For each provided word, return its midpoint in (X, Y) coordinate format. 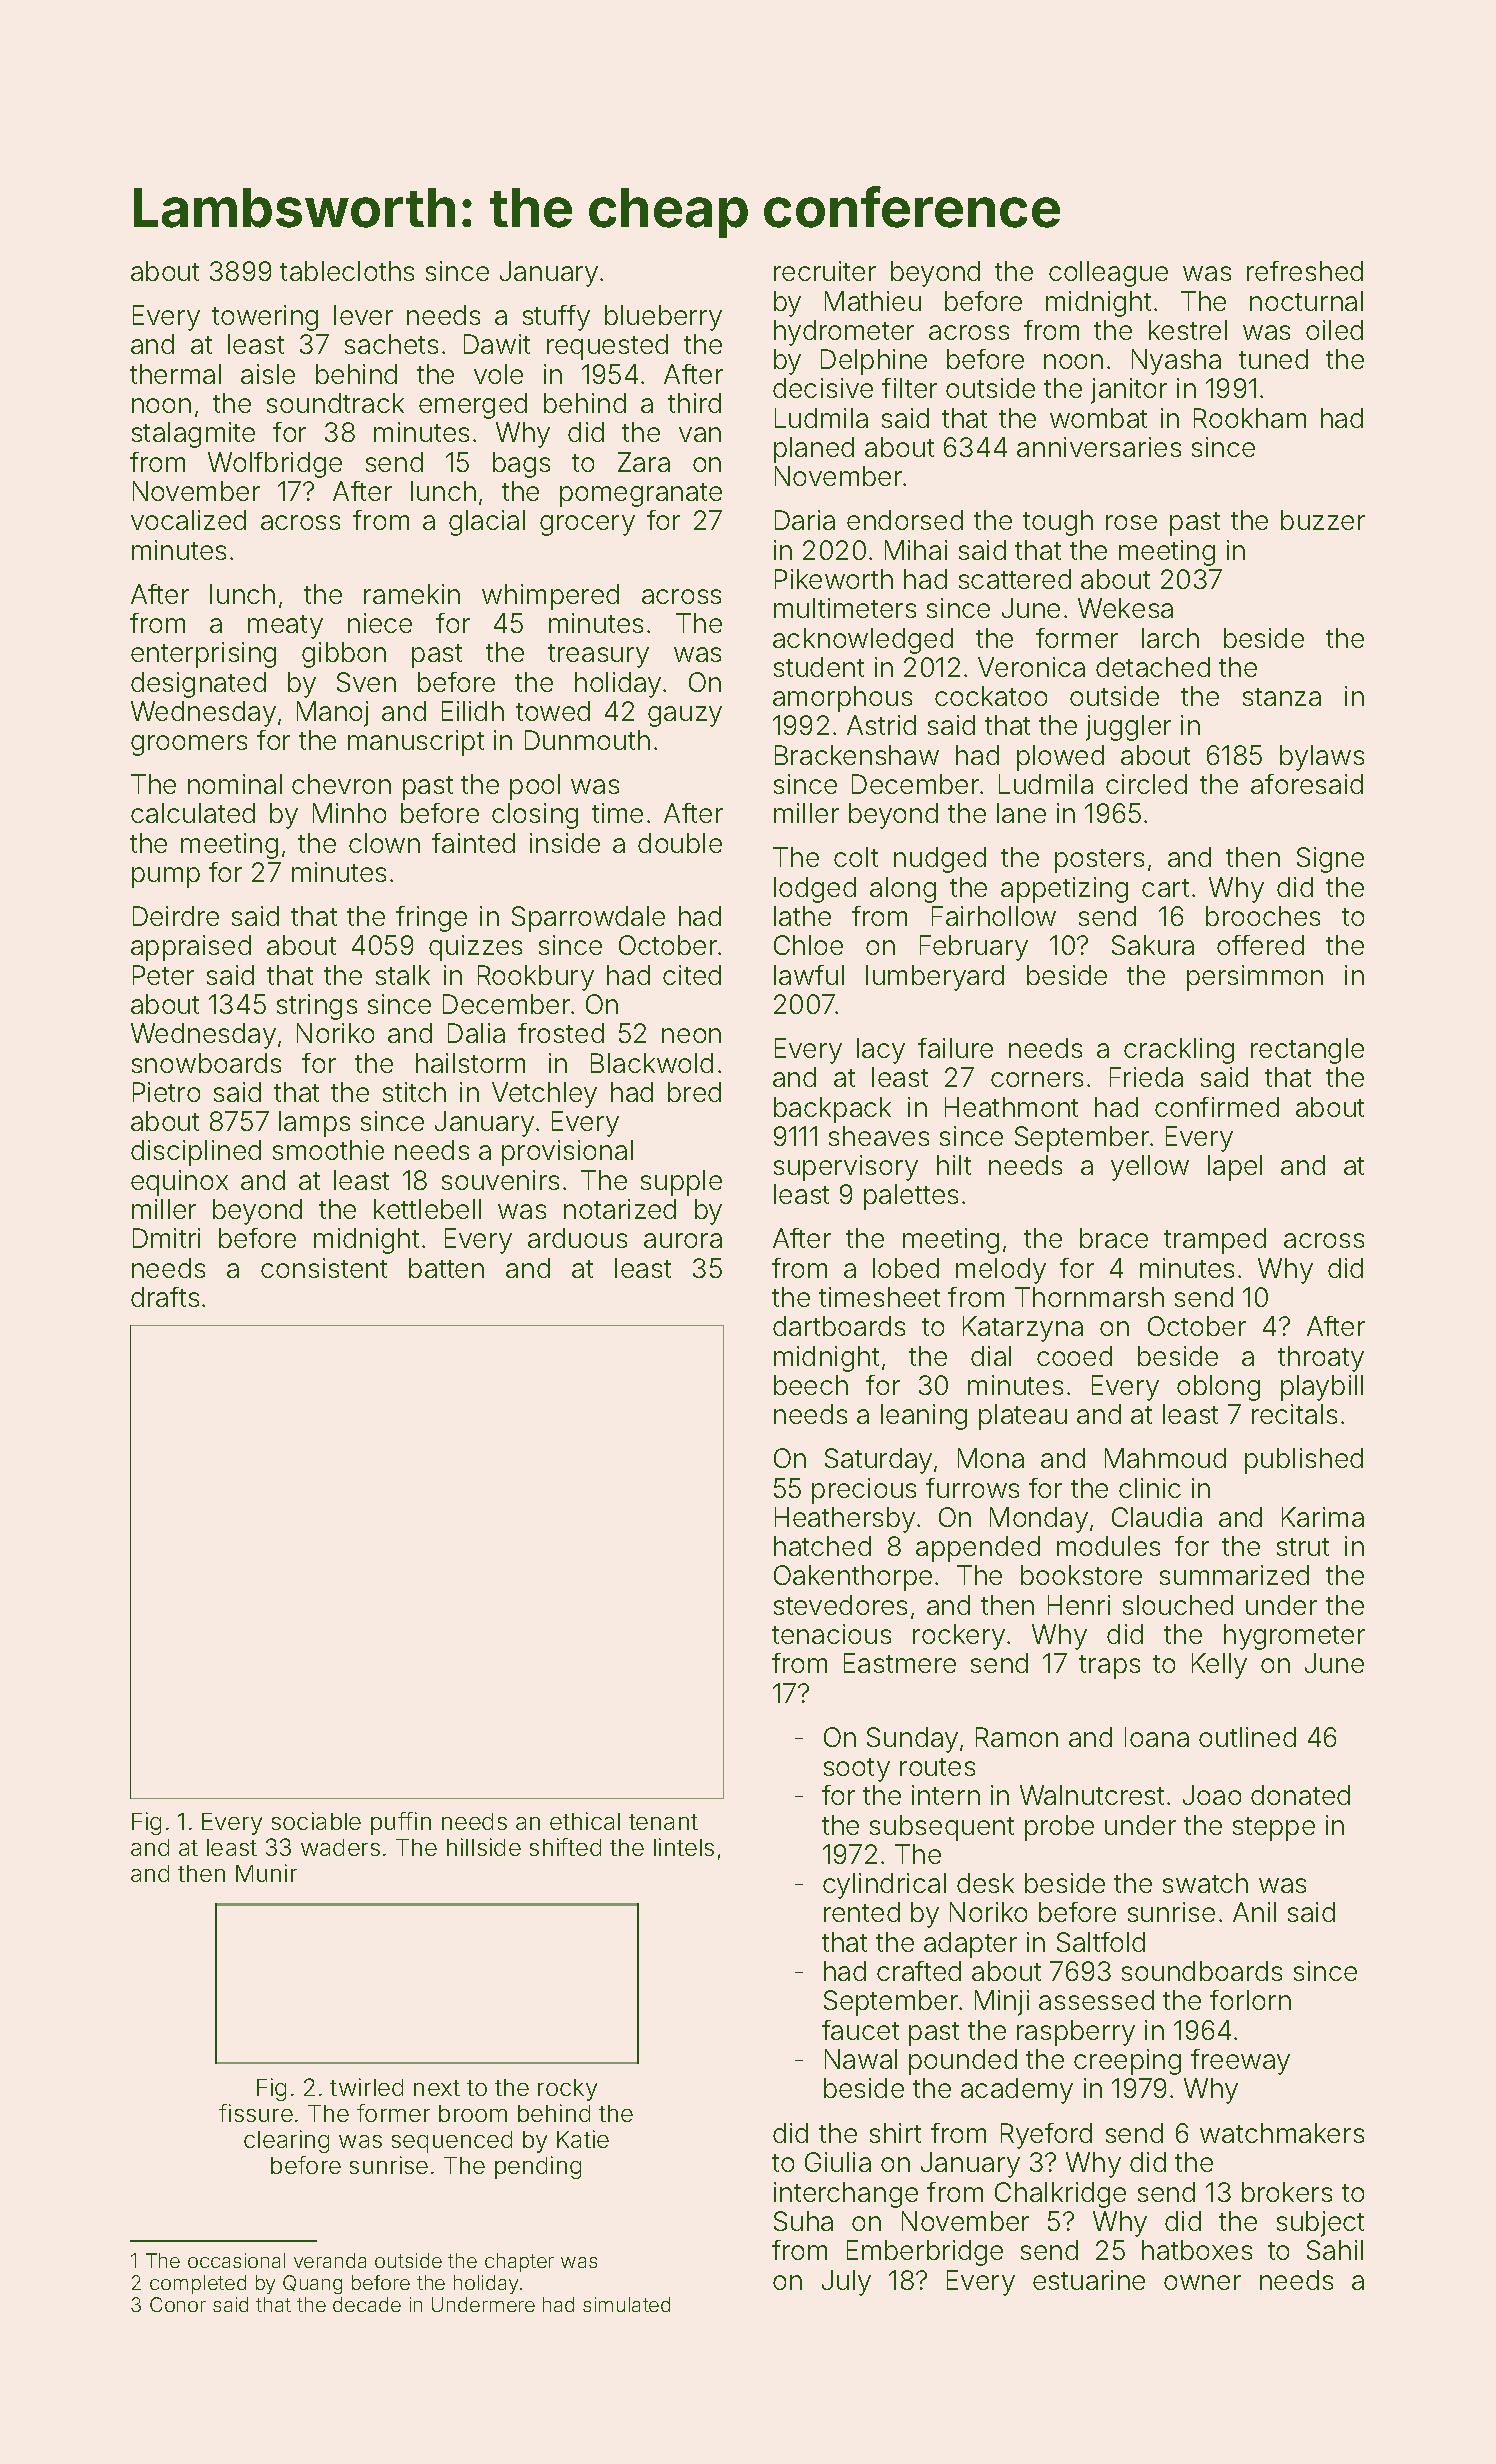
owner (1202, 2282)
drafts (165, 1297)
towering (265, 318)
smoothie (328, 1150)
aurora (683, 1240)
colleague (1108, 274)
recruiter (825, 271)
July (846, 2283)
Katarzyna (1023, 1329)
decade (367, 2304)
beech (811, 1385)
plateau (1023, 1417)
